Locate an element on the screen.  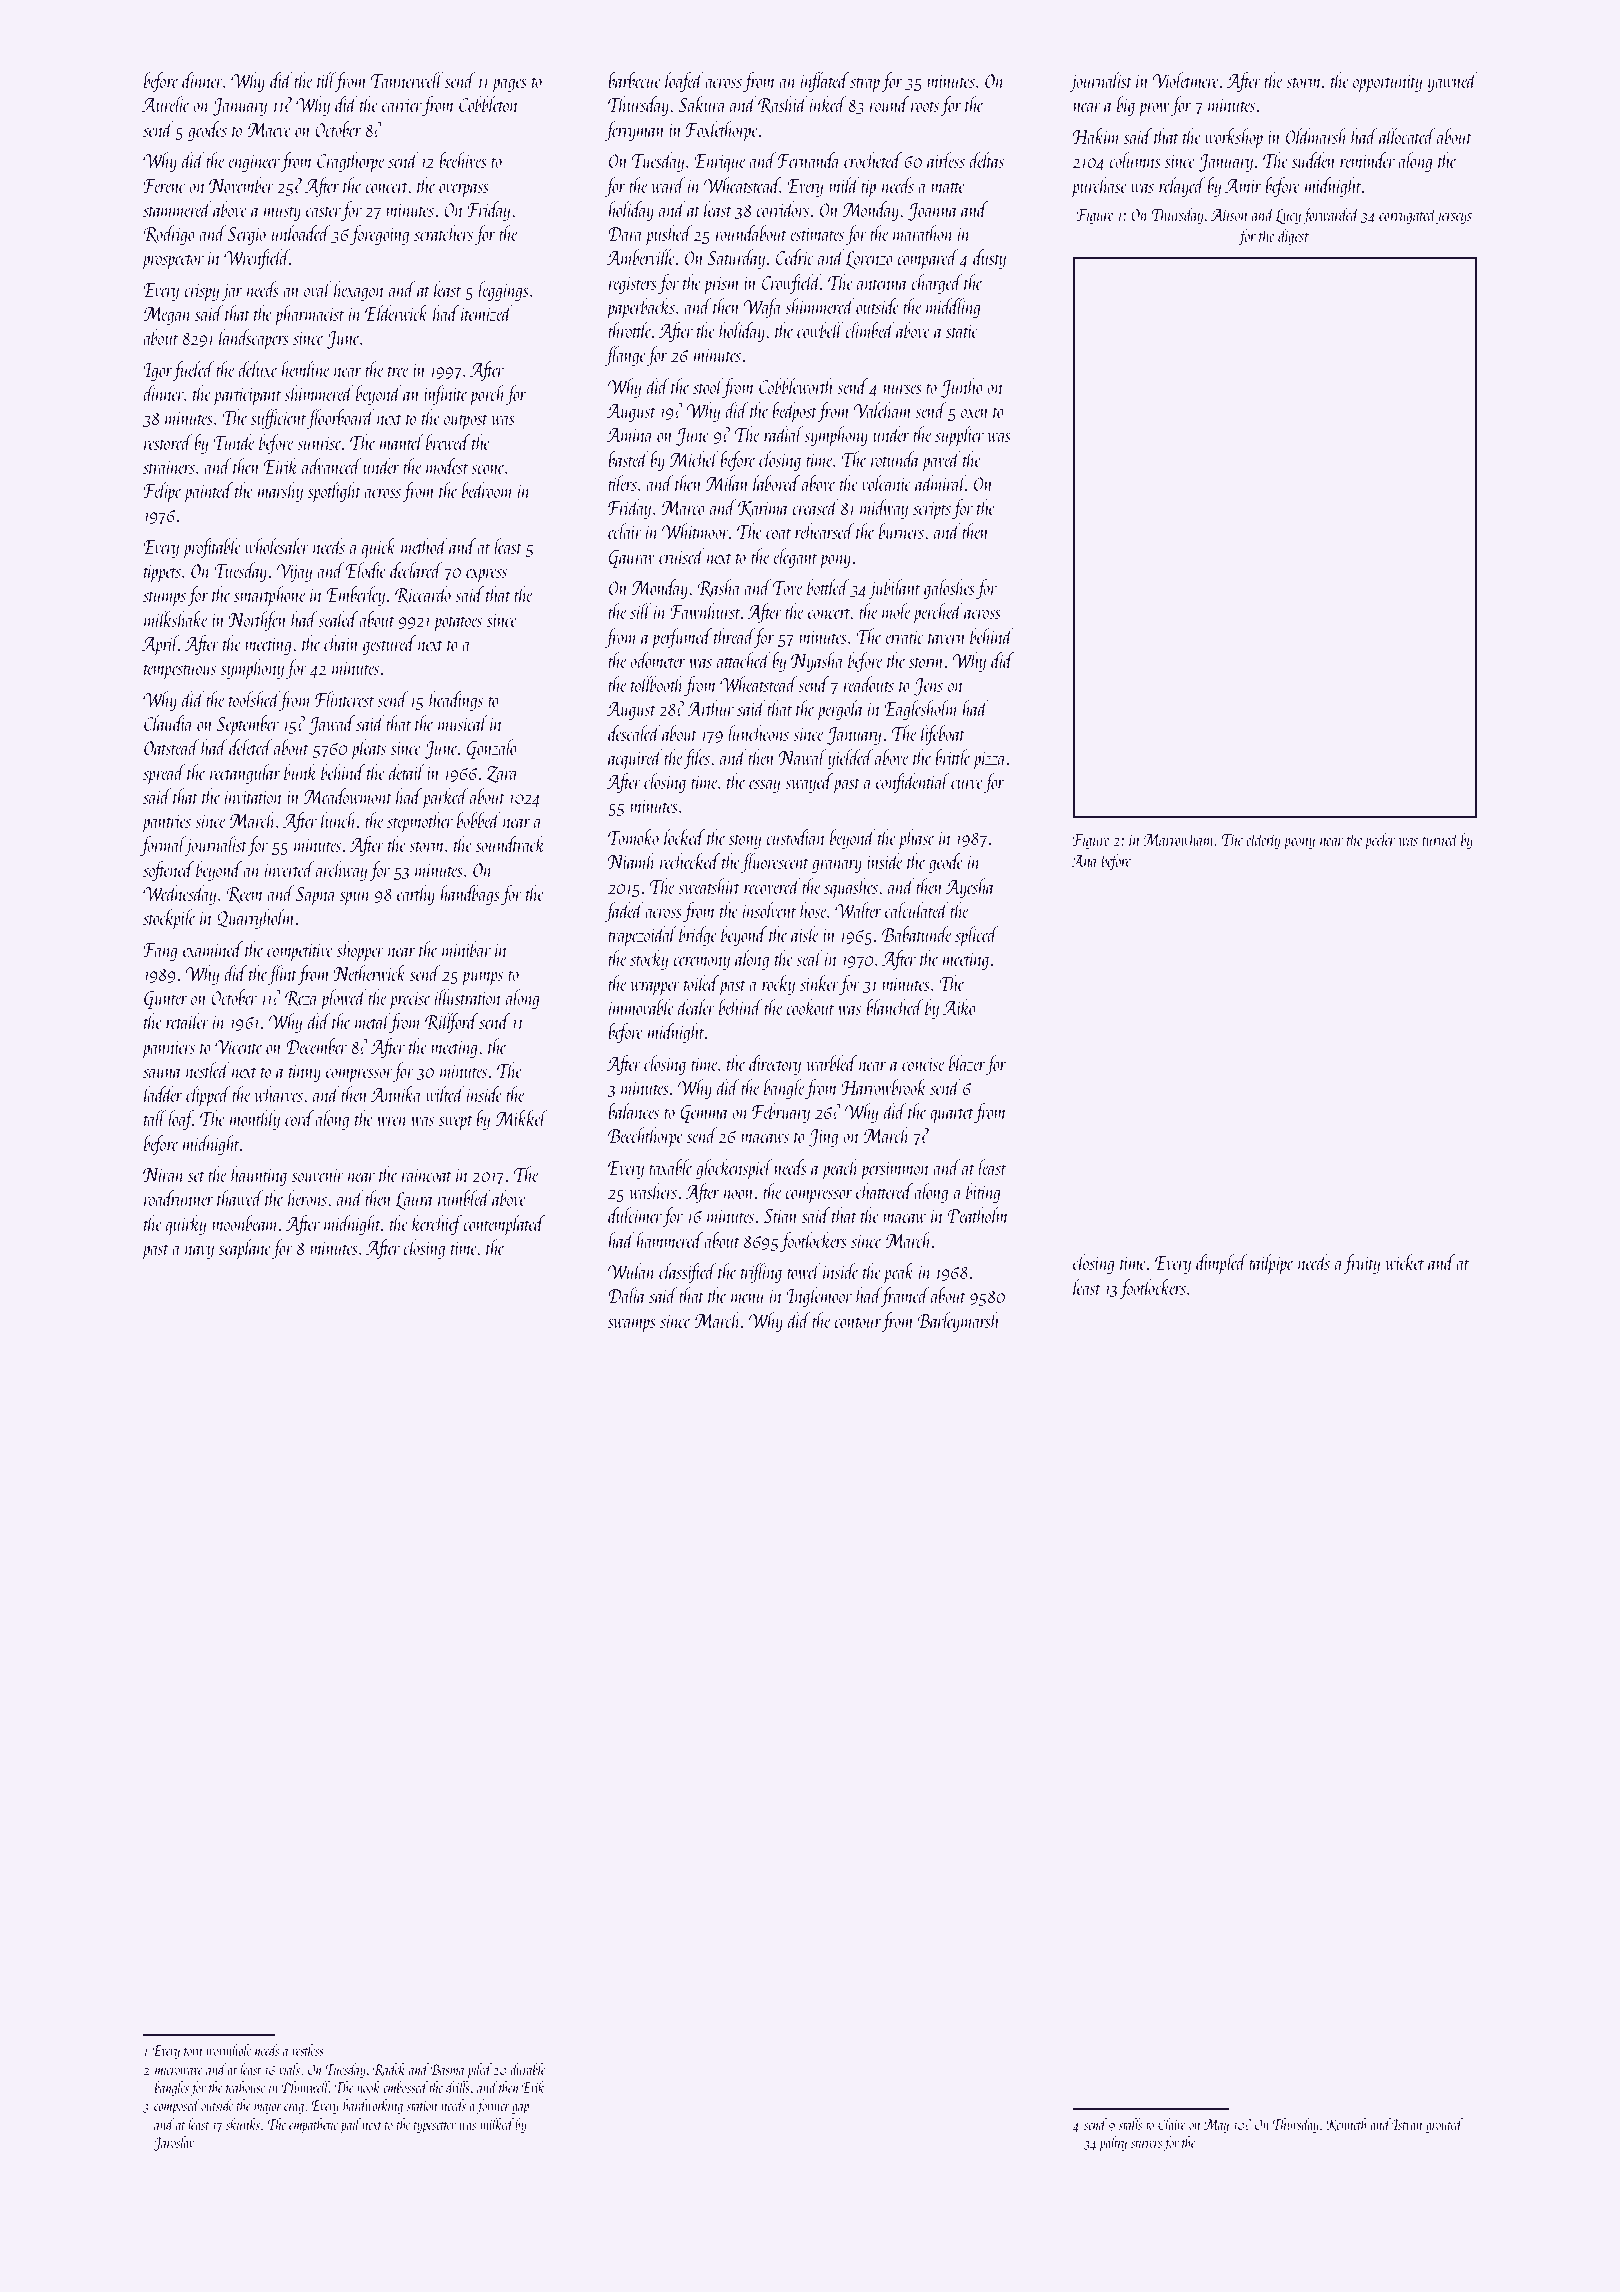
tailpipe is located at coordinates (1271, 1264).
